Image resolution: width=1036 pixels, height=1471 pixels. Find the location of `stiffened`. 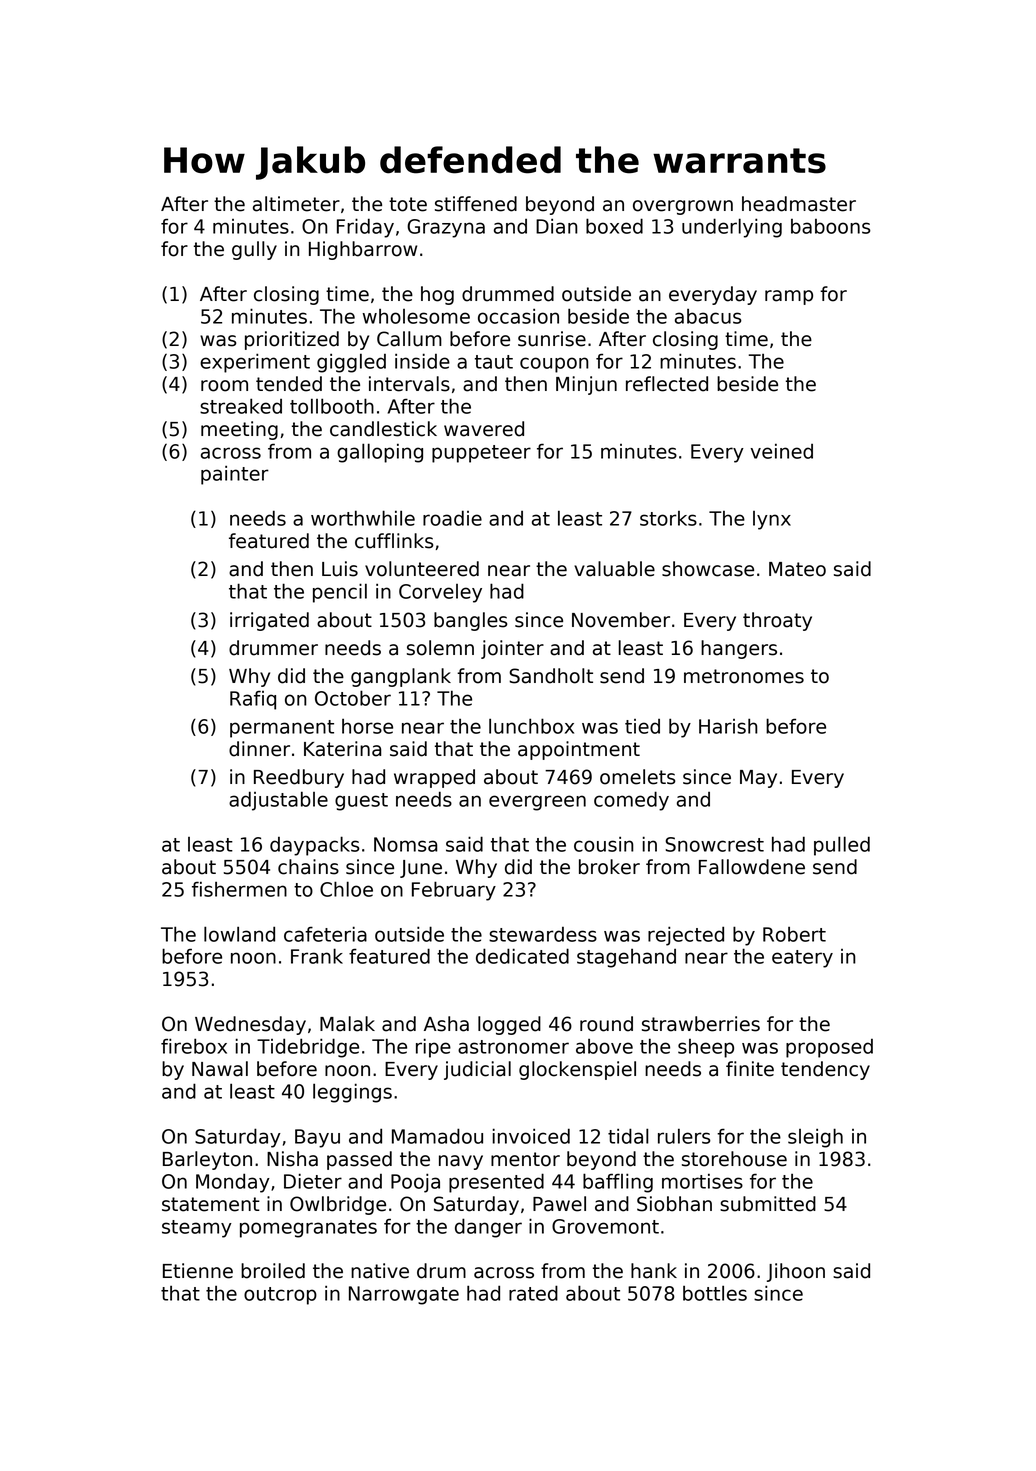

stiffened is located at coordinates (476, 204).
